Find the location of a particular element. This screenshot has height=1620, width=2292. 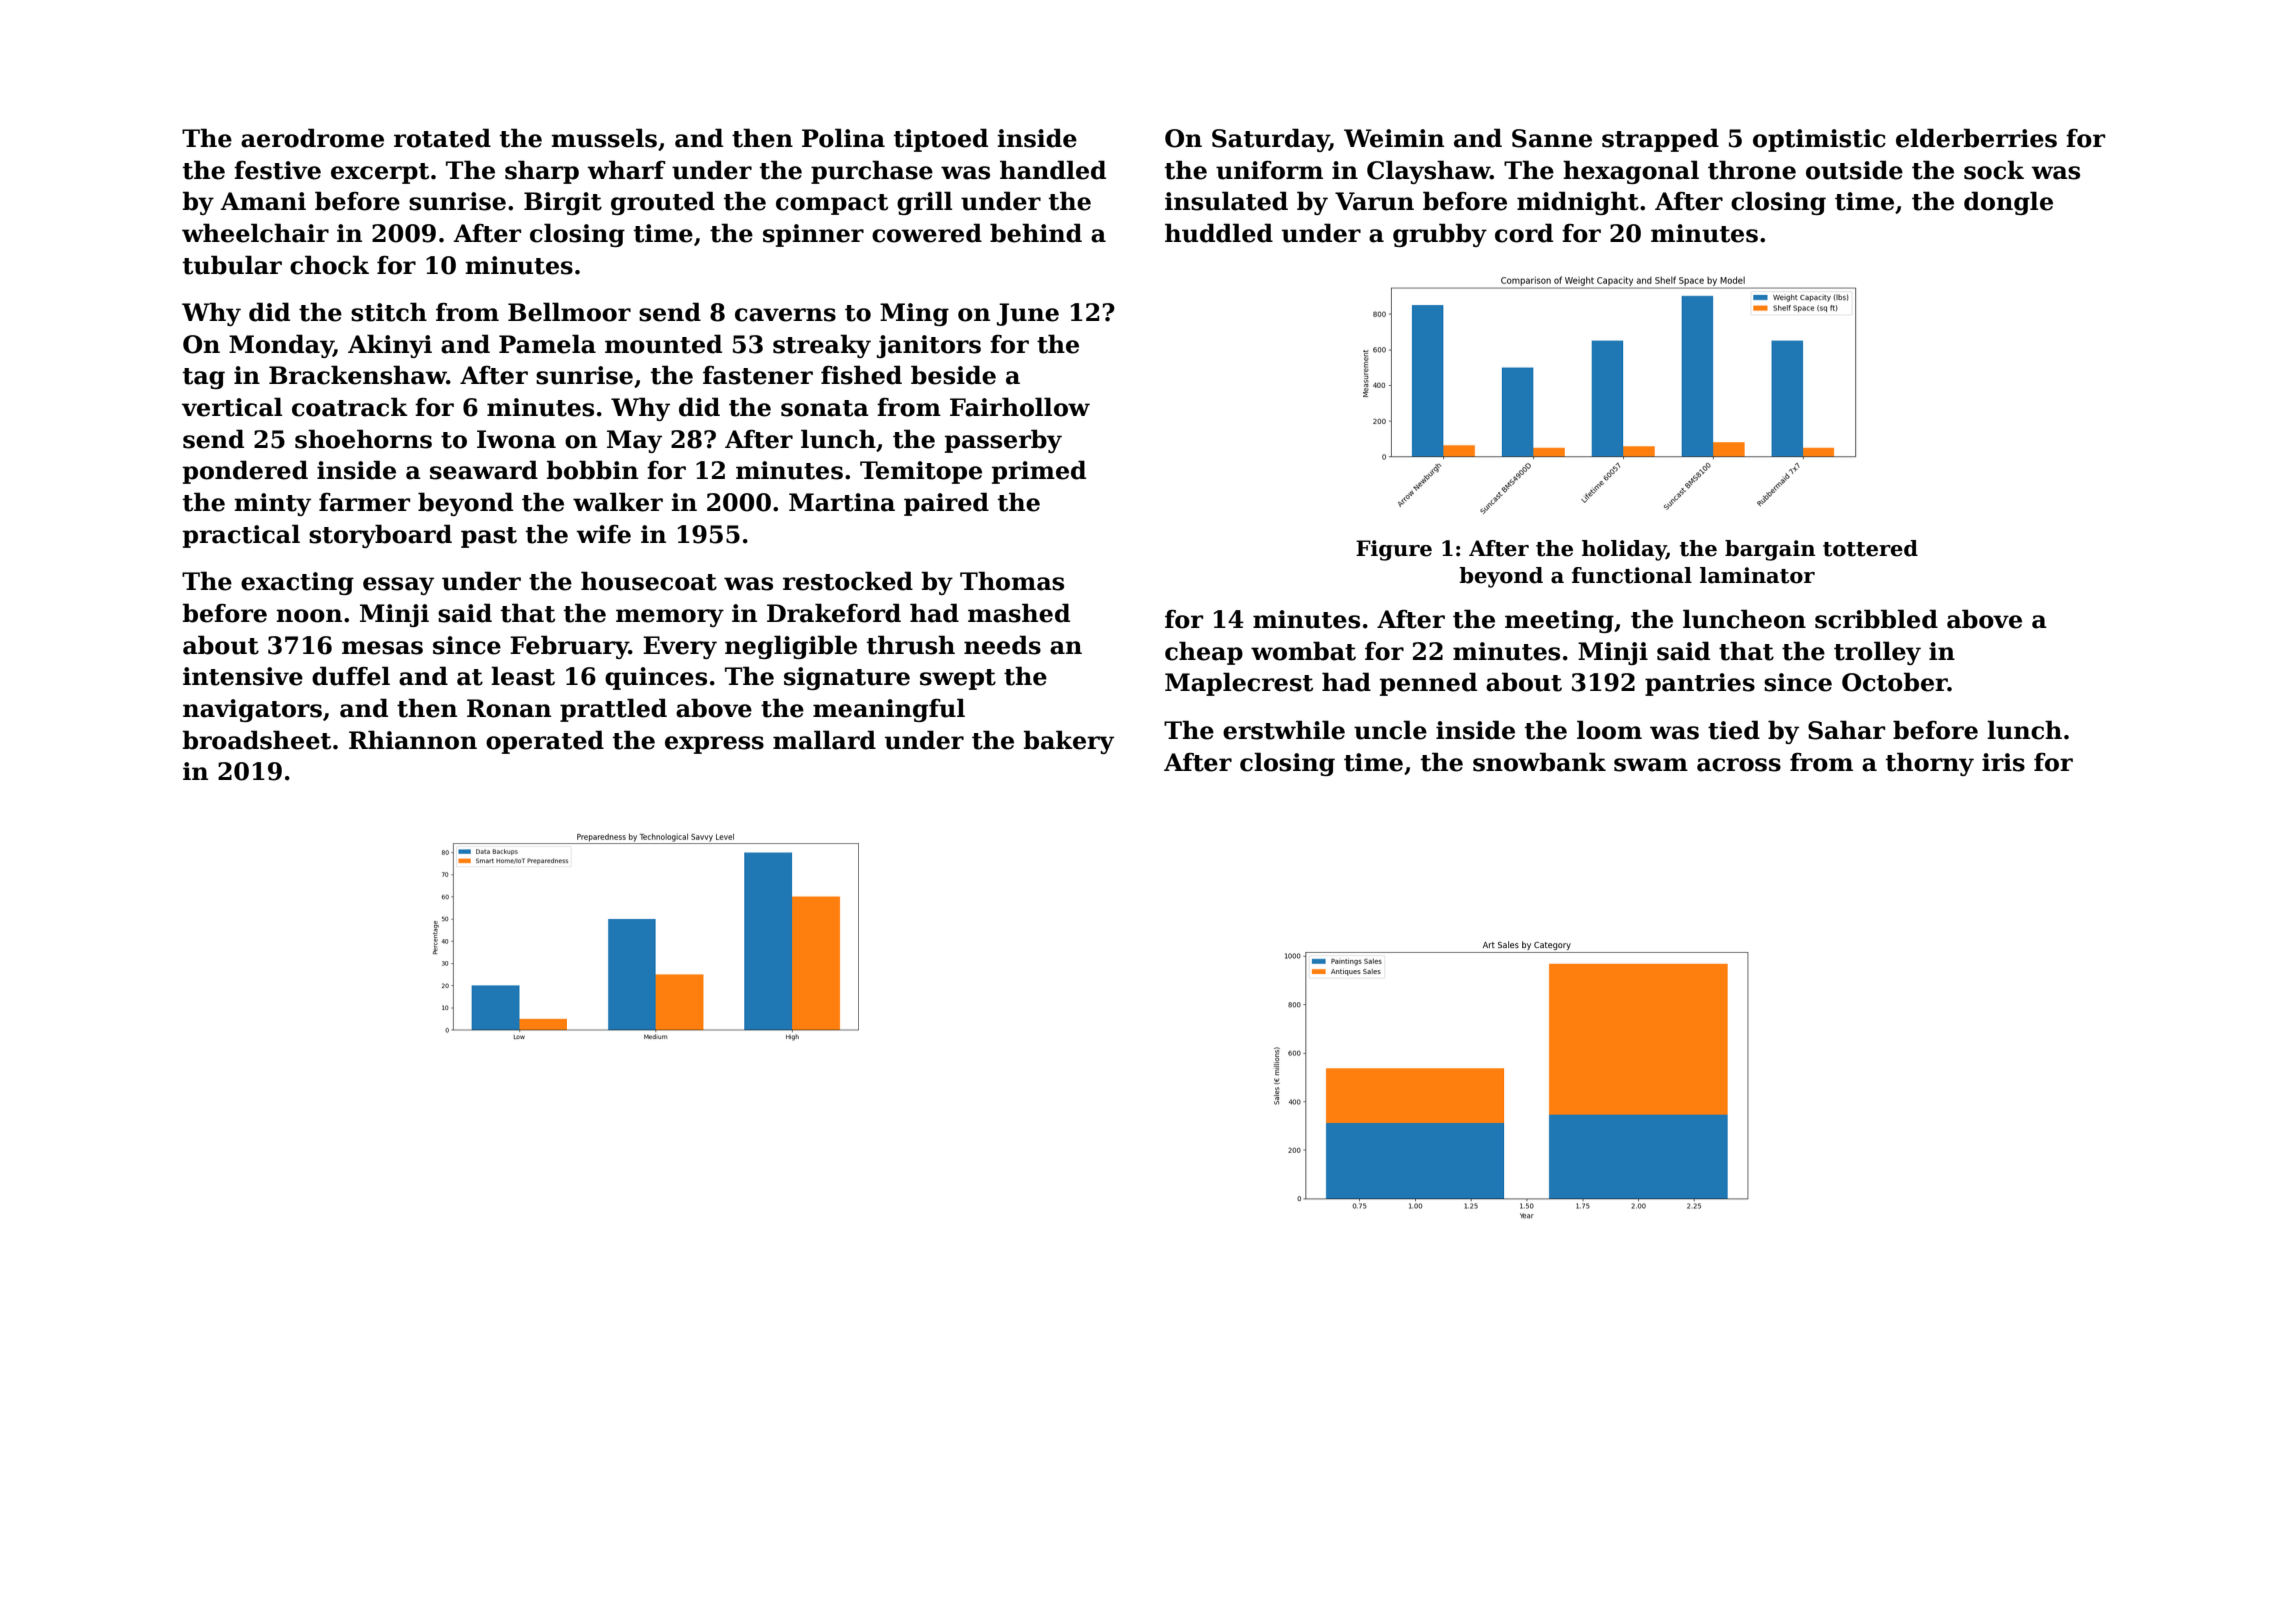

uncle is located at coordinates (1390, 730).
